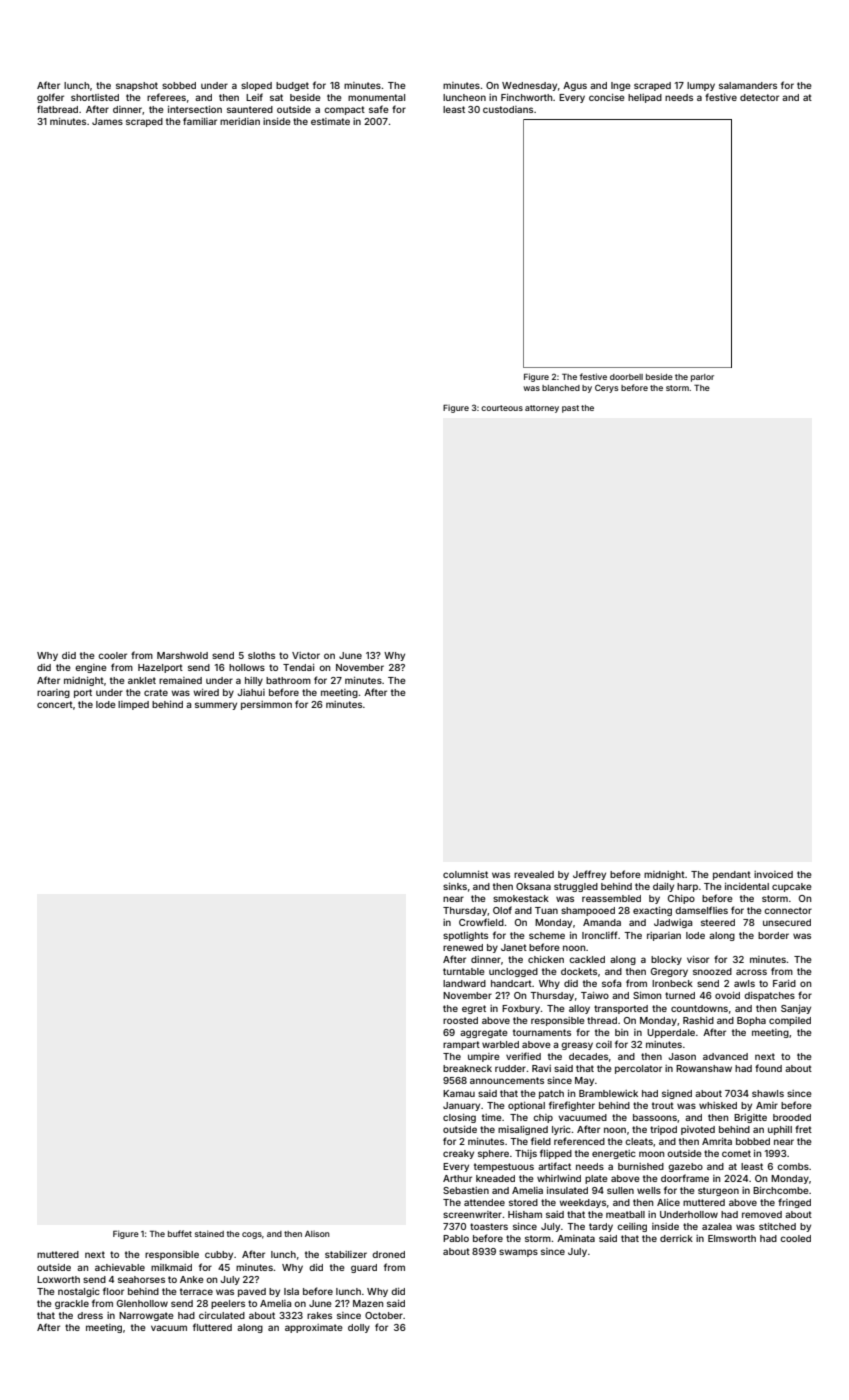  I want to click on grackle, so click(72, 1304).
